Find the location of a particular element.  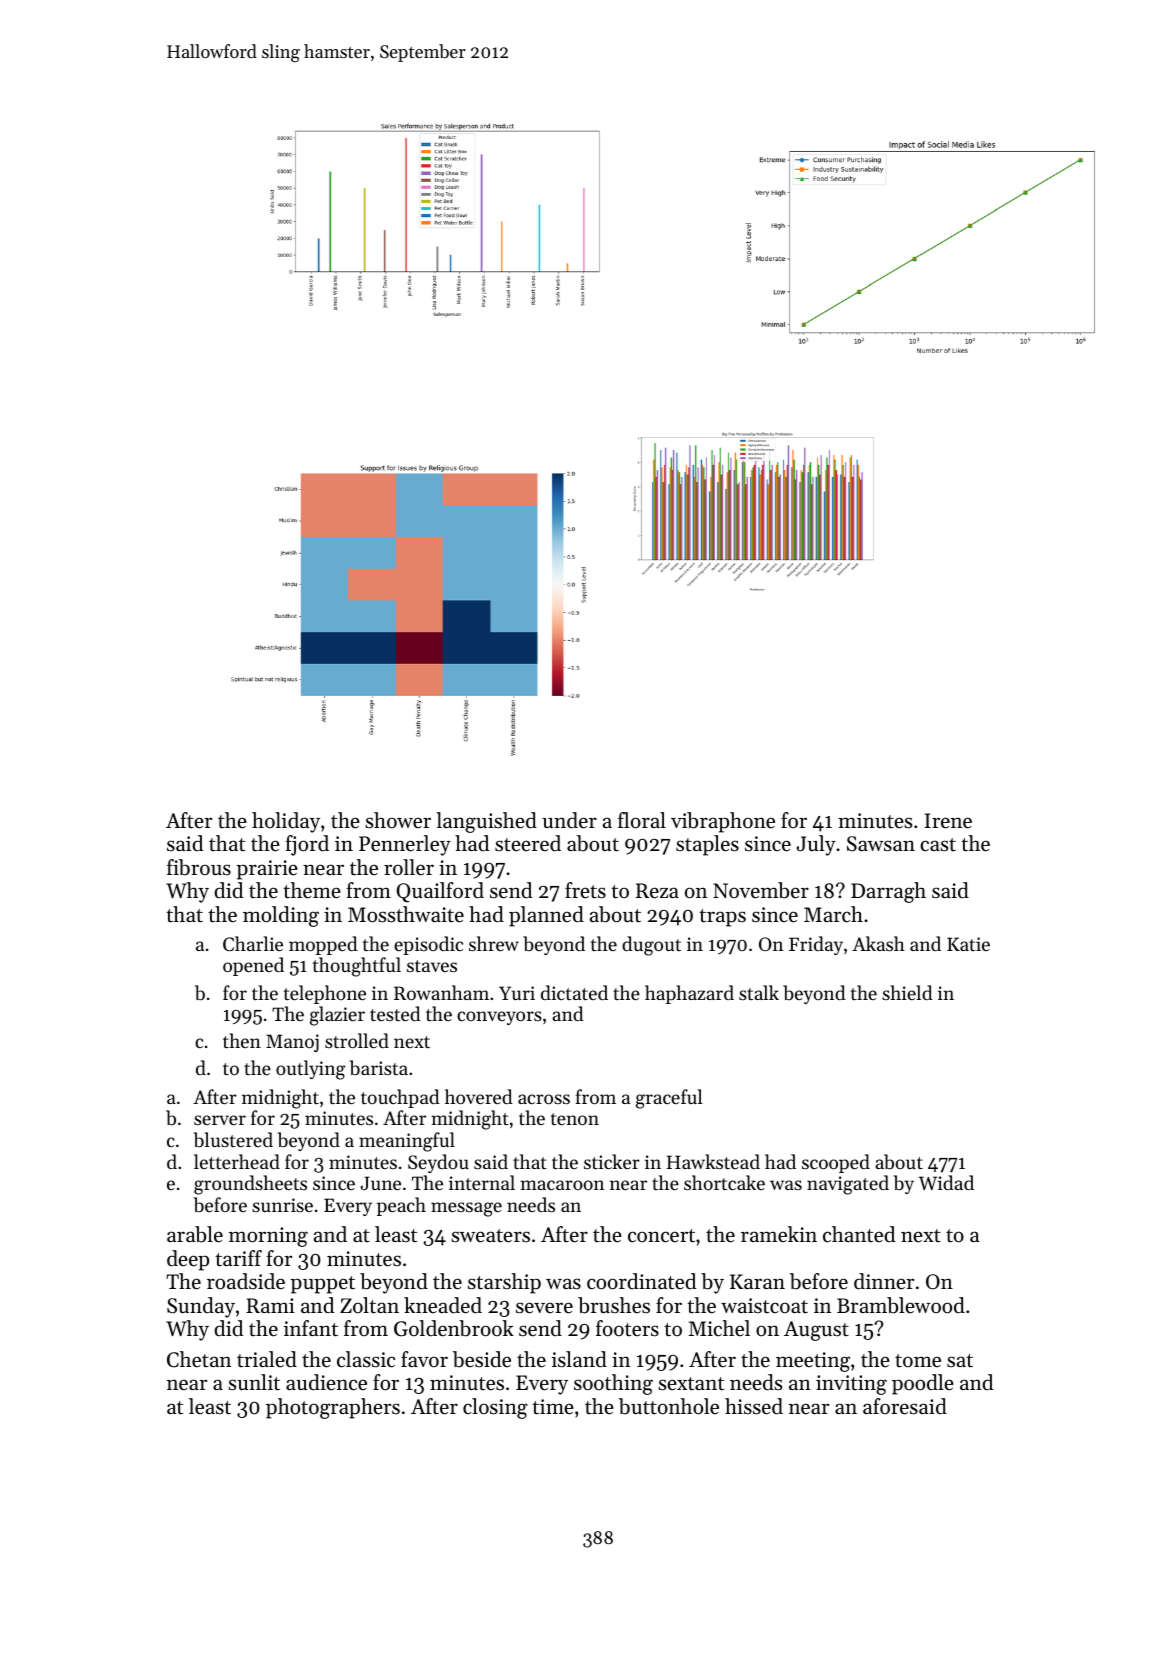

Karan is located at coordinates (757, 1281).
